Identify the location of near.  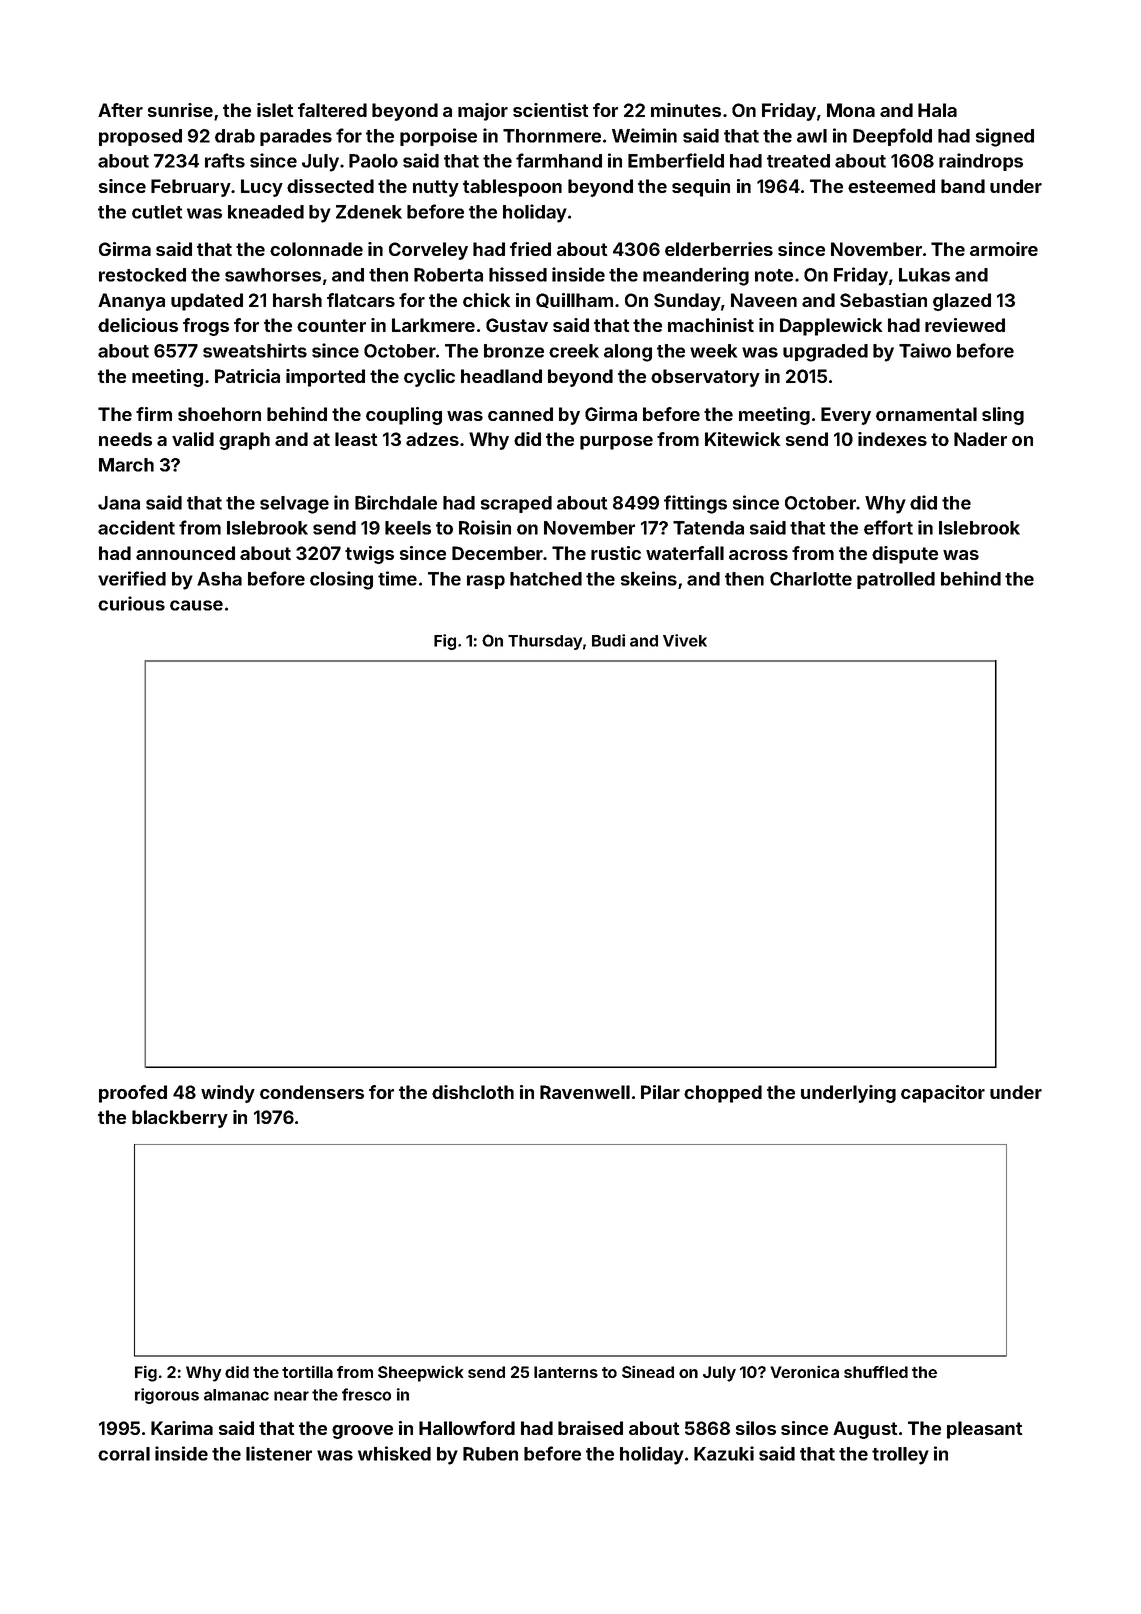
(291, 1396).
